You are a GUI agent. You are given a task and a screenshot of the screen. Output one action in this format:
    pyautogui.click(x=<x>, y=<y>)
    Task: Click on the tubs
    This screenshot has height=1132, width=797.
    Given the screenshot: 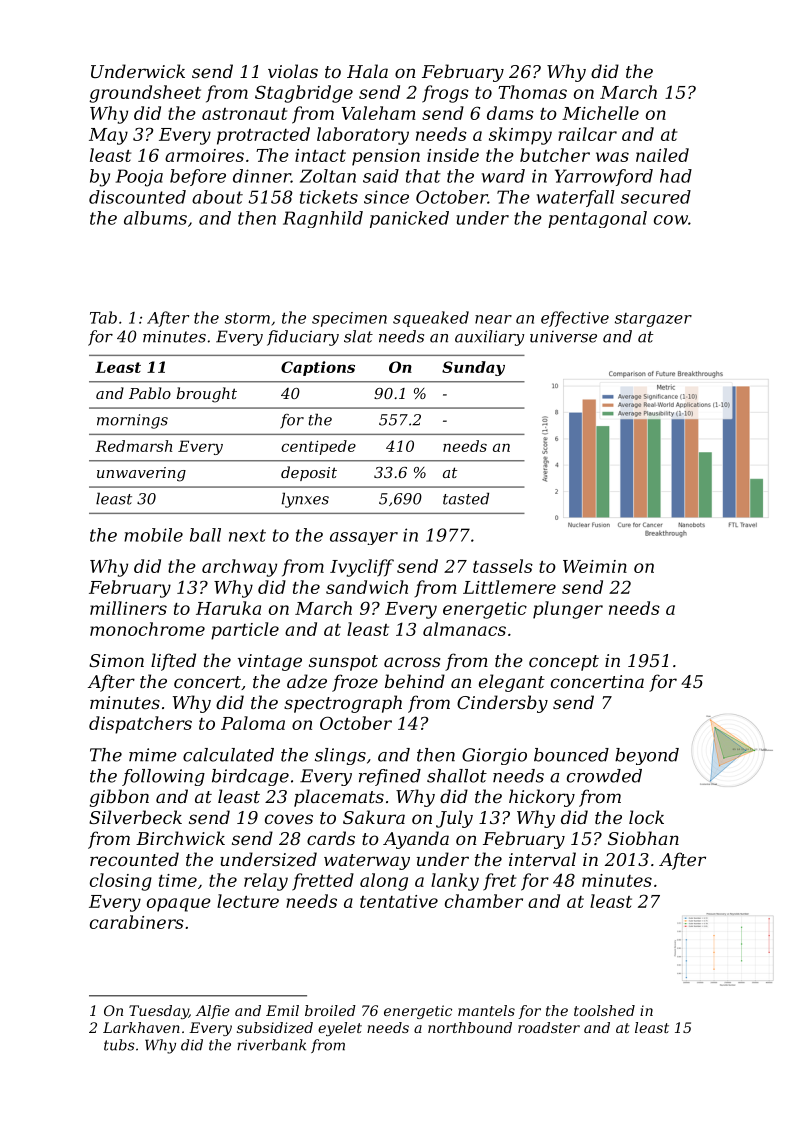 What is the action you would take?
    pyautogui.click(x=119, y=1045)
